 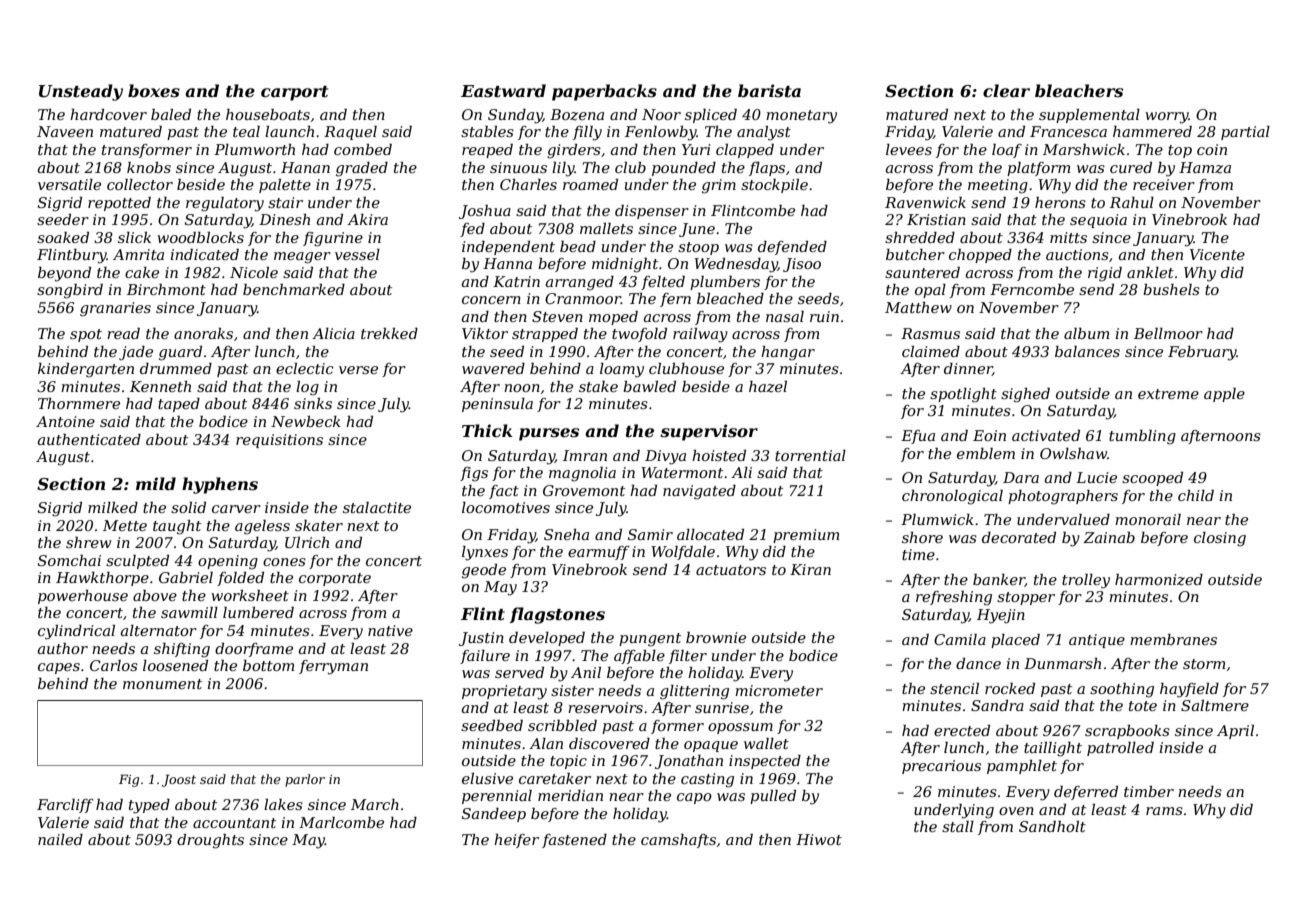 I want to click on loosened, so click(x=175, y=665).
